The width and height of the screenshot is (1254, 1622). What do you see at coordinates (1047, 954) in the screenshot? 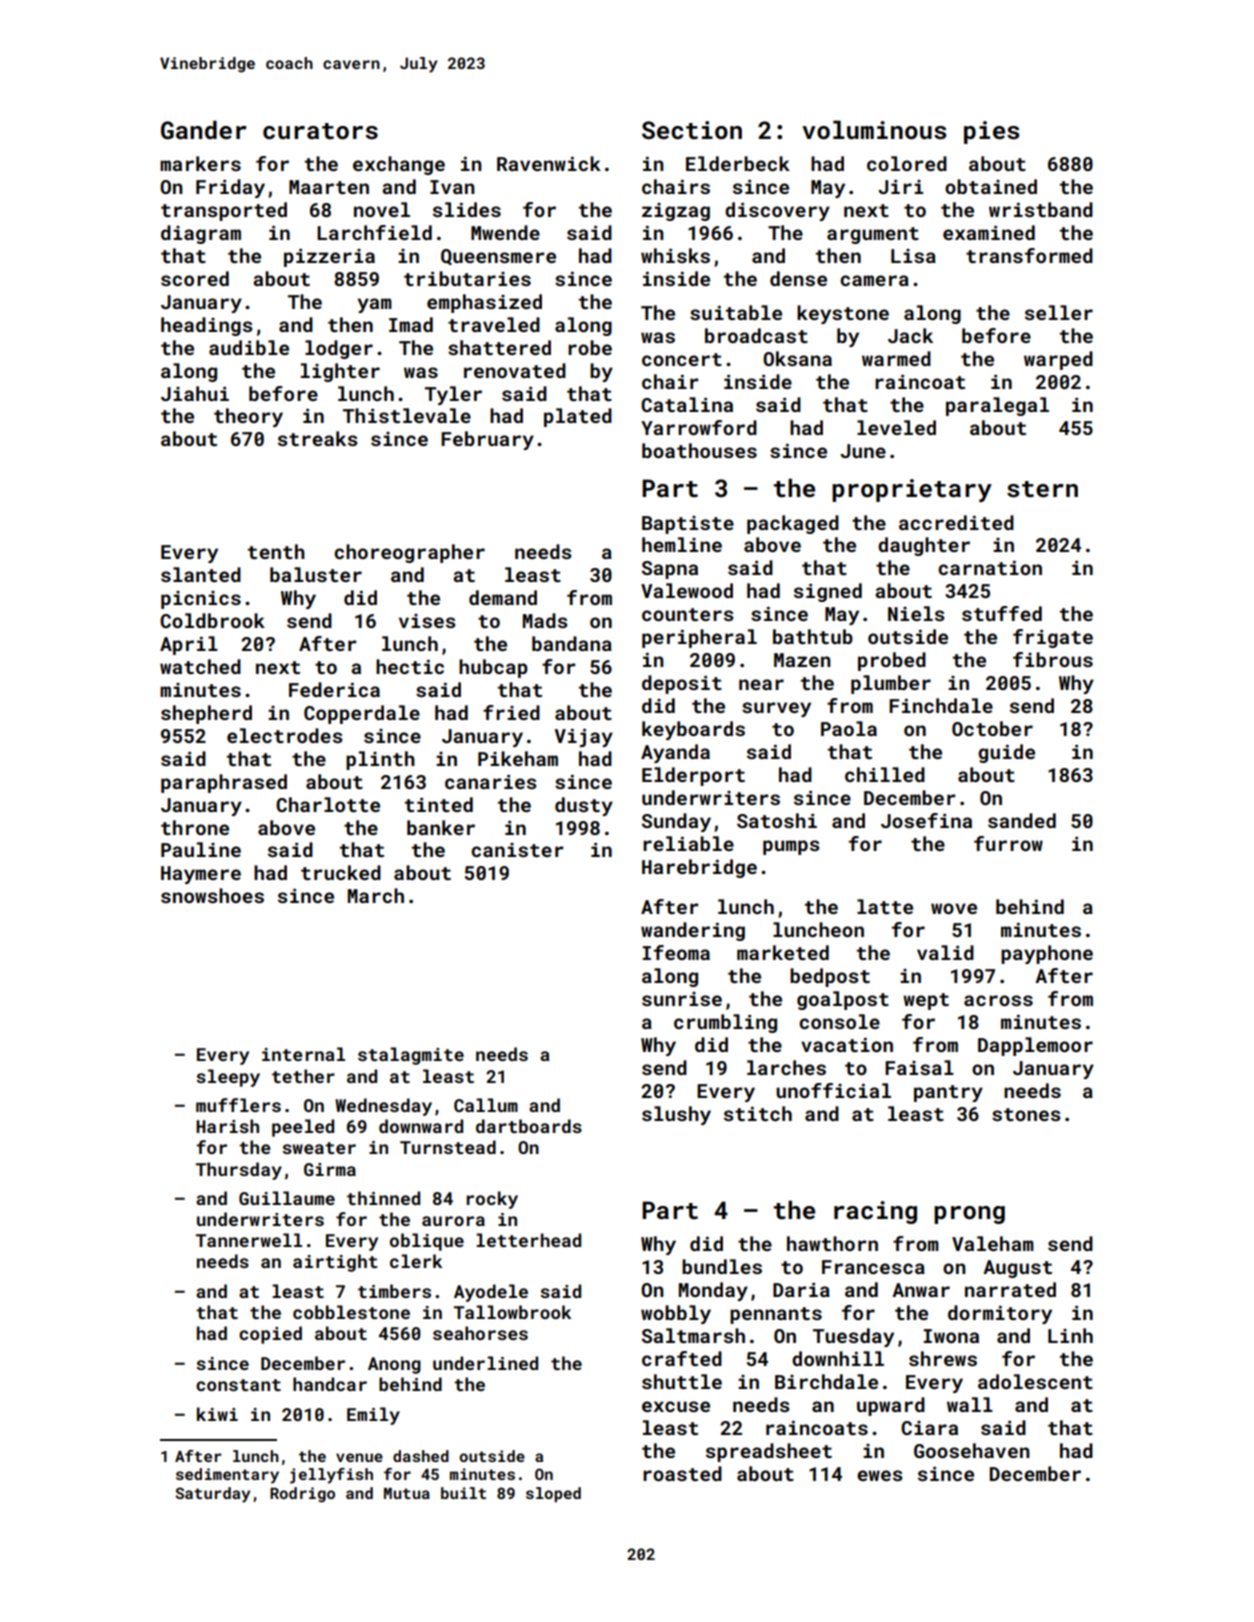
I see `payphone` at bounding box center [1047, 954].
